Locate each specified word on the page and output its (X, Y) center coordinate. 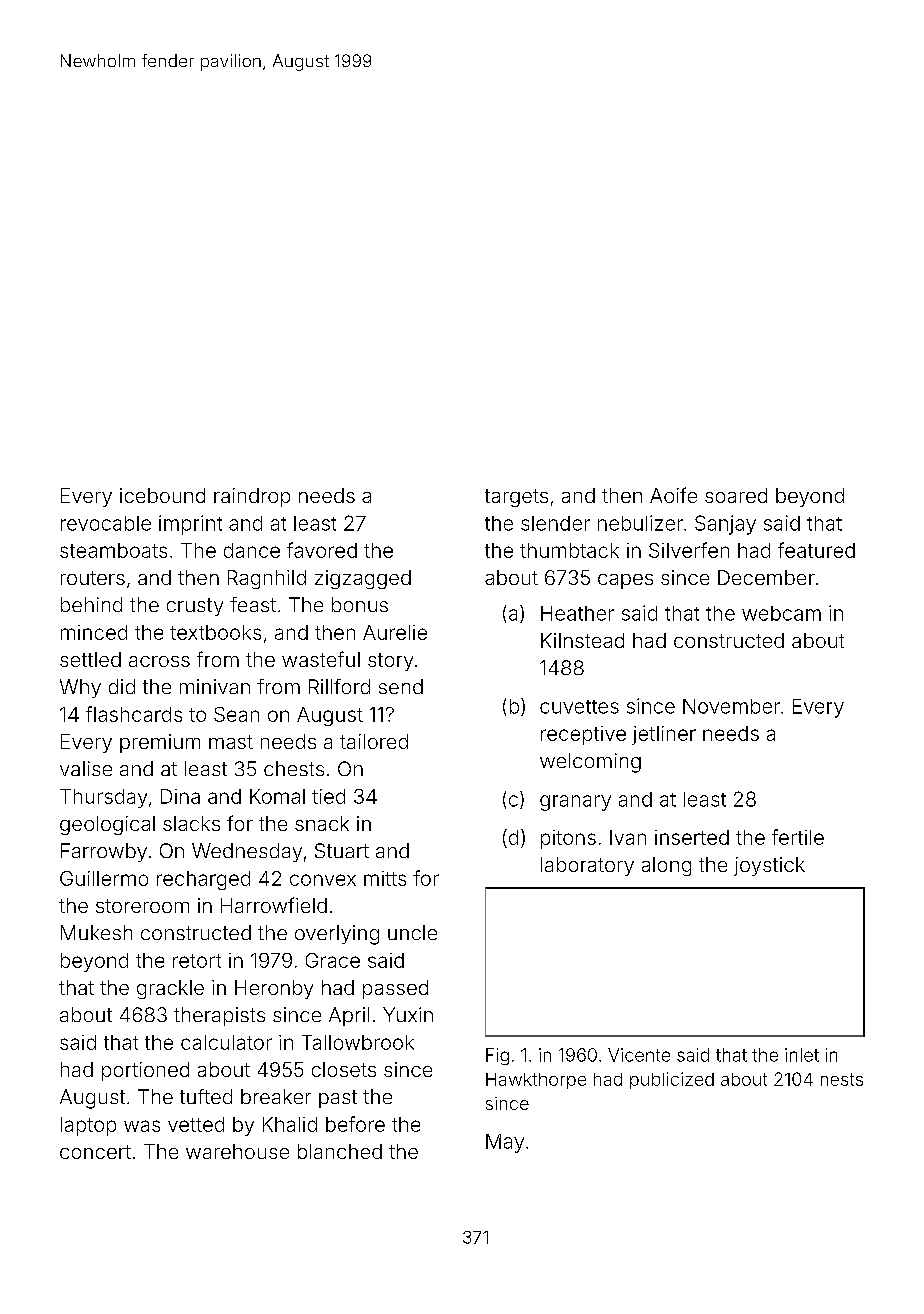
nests (842, 1079)
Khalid (290, 1124)
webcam (781, 613)
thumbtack (569, 550)
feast (253, 604)
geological (107, 825)
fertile (798, 837)
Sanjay (725, 525)
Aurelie (395, 632)
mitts (385, 878)
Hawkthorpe (536, 1081)
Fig (497, 1056)
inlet (802, 1055)
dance (252, 550)
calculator (226, 1042)
